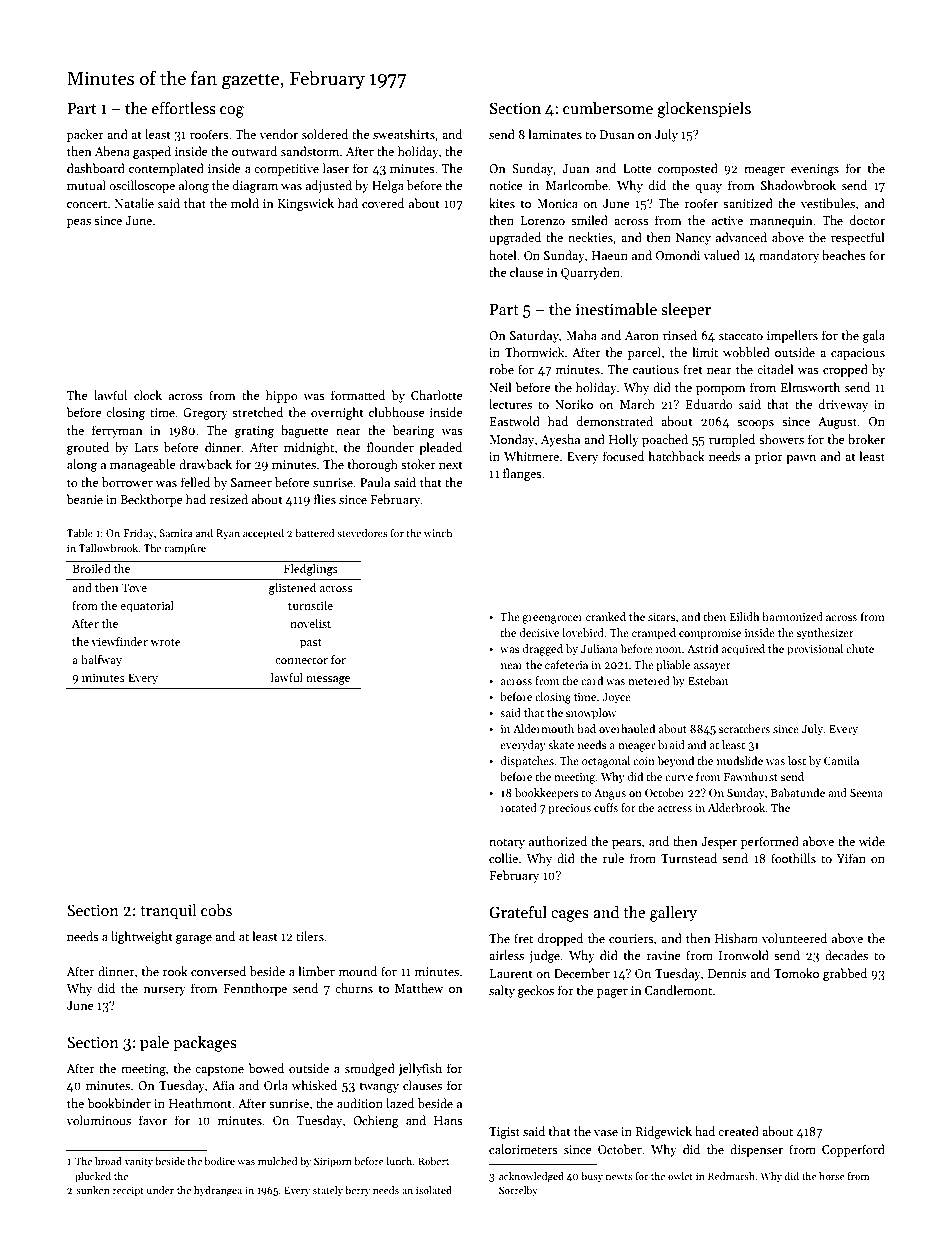 Image resolution: width=952 pixels, height=1233 pixels. What do you see at coordinates (781, 222) in the document?
I see `mannequin` at bounding box center [781, 222].
